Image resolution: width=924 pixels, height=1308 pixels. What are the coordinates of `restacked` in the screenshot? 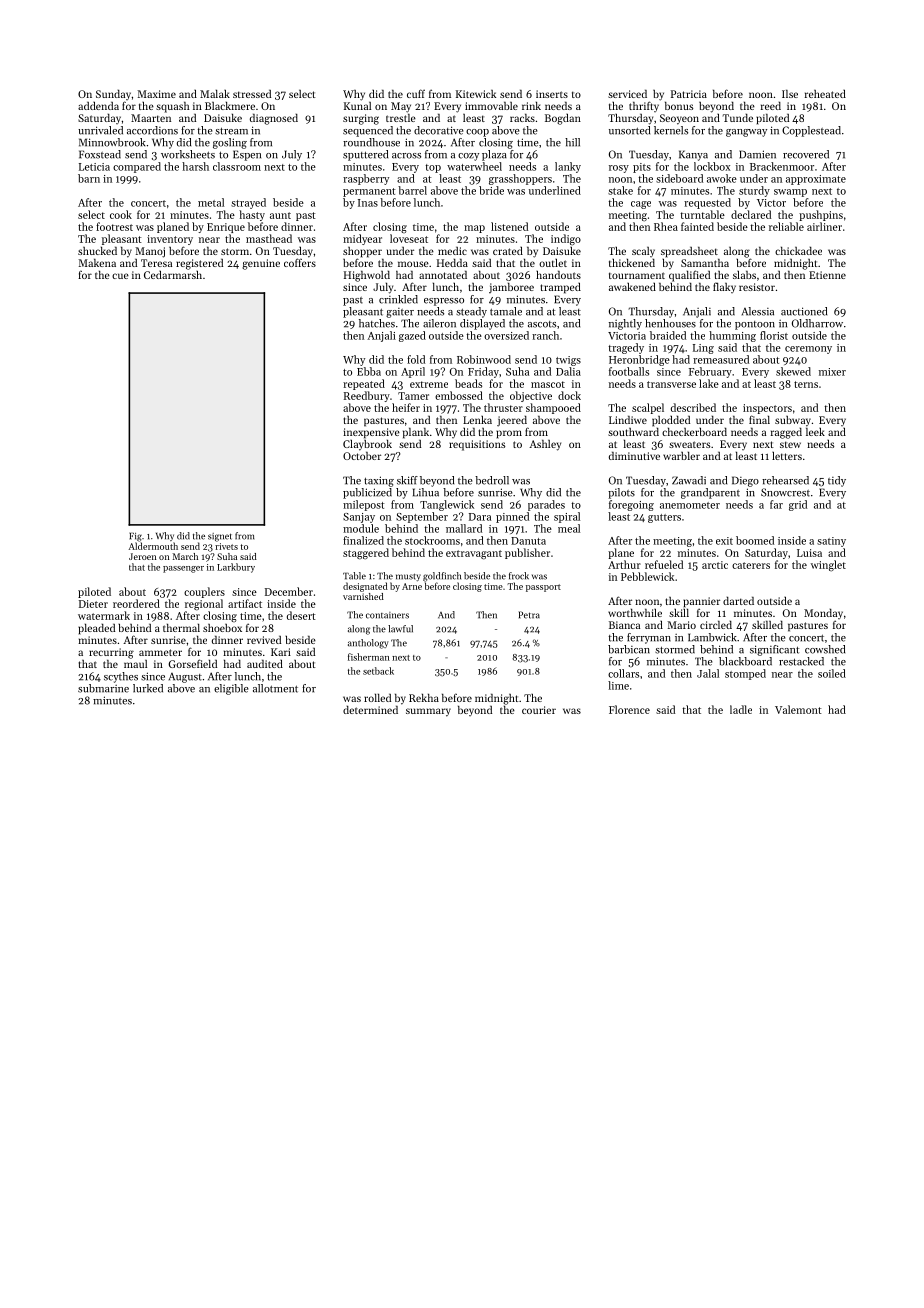 It's located at (801, 661).
